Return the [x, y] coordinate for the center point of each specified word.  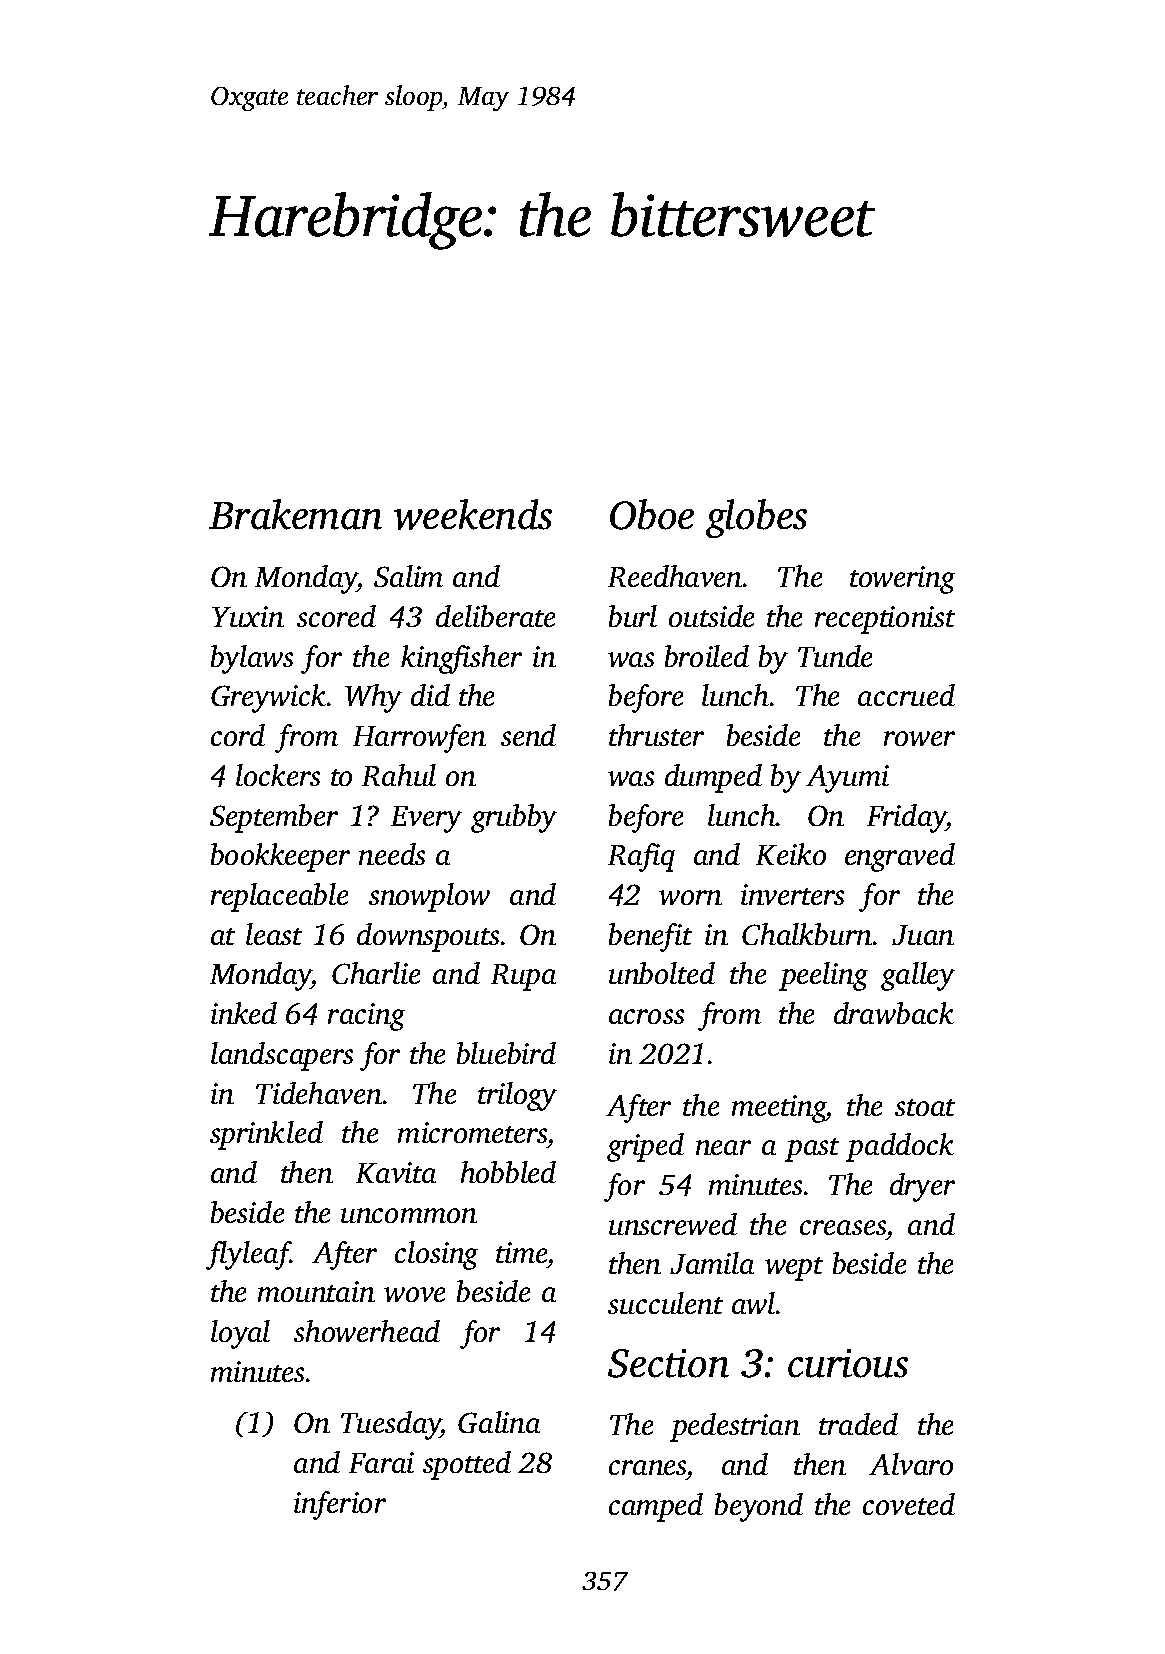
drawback [894, 1013]
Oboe [652, 514]
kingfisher [461, 659]
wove [414, 1294]
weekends [473, 514]
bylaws [252, 659]
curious [848, 1363]
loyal [240, 1334]
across [646, 1016]
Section [668, 1363]
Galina [499, 1422]
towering [902, 580]
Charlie [376, 973]
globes [756, 518]
